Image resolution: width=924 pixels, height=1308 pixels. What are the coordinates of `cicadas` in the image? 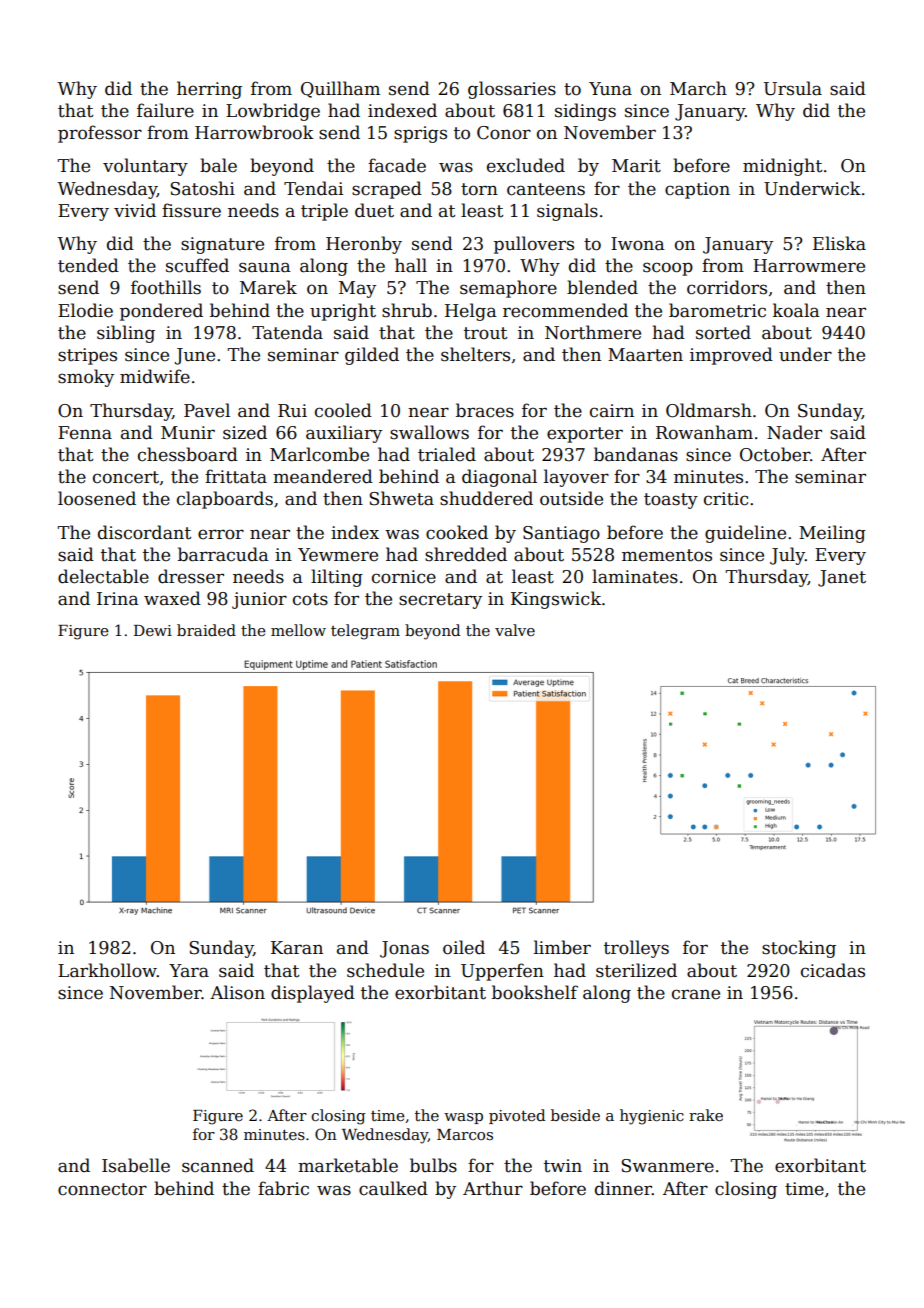 It's located at (833, 970).
